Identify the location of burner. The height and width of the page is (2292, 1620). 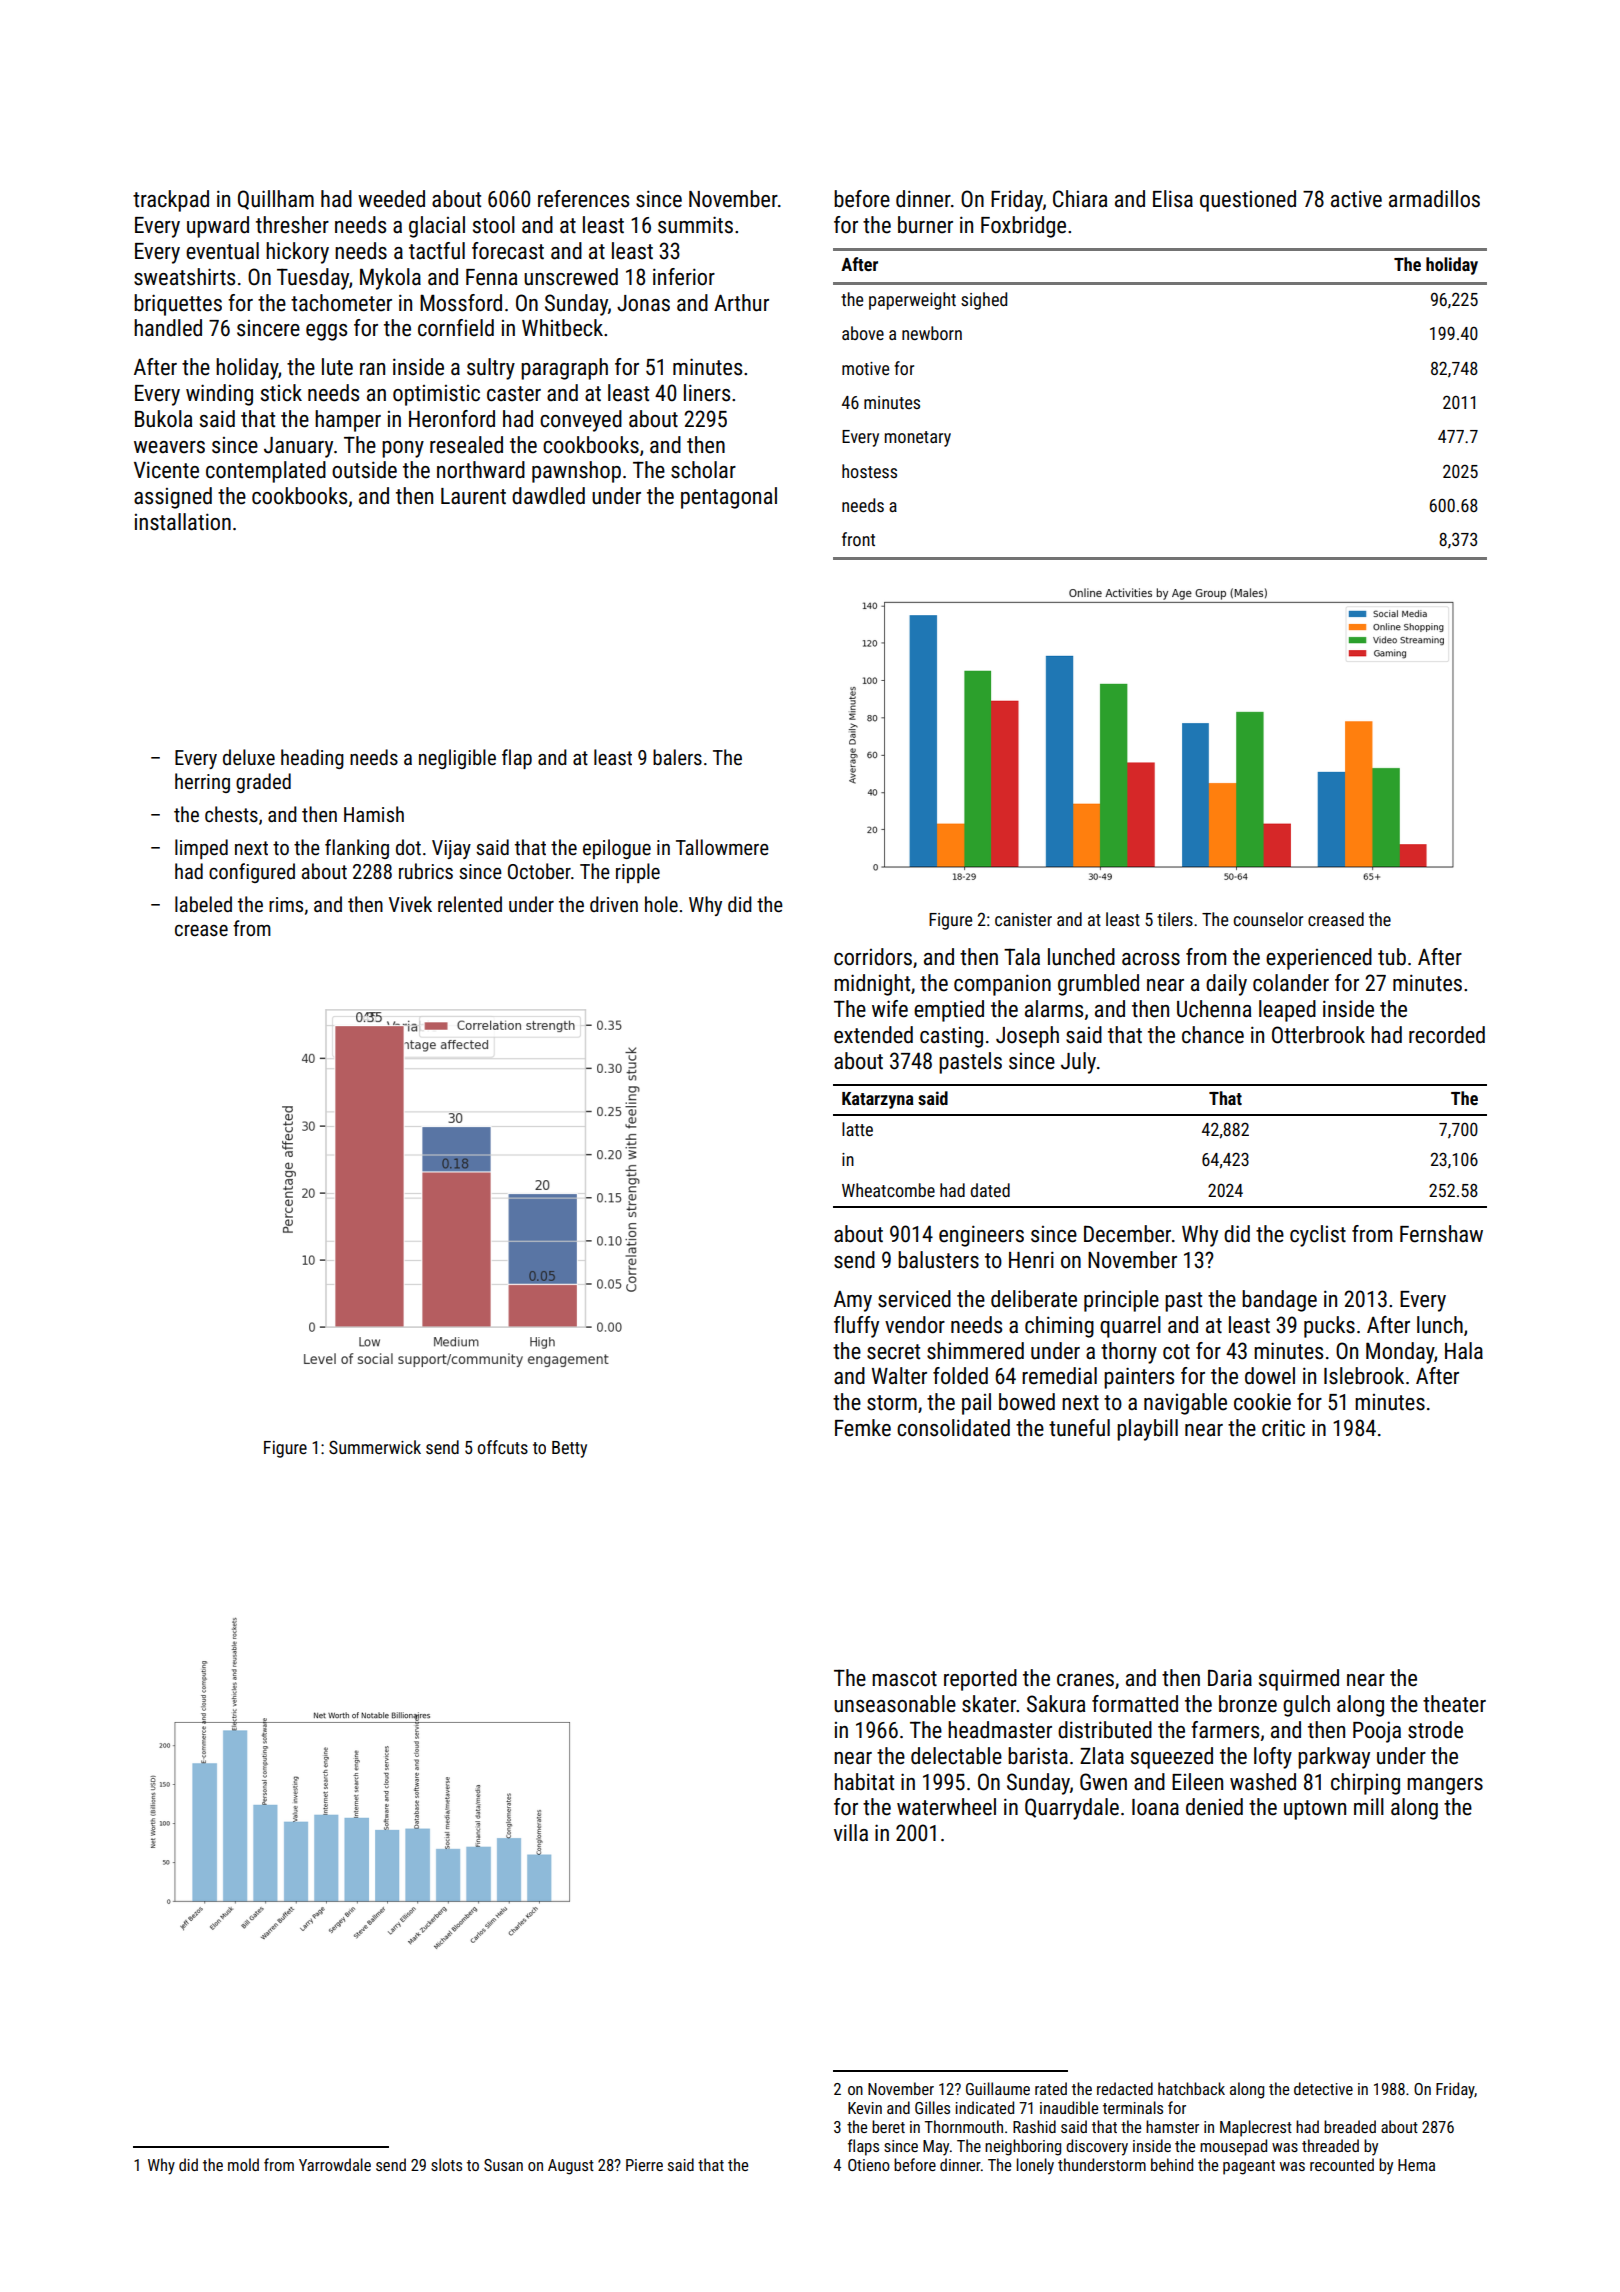
(925, 225).
